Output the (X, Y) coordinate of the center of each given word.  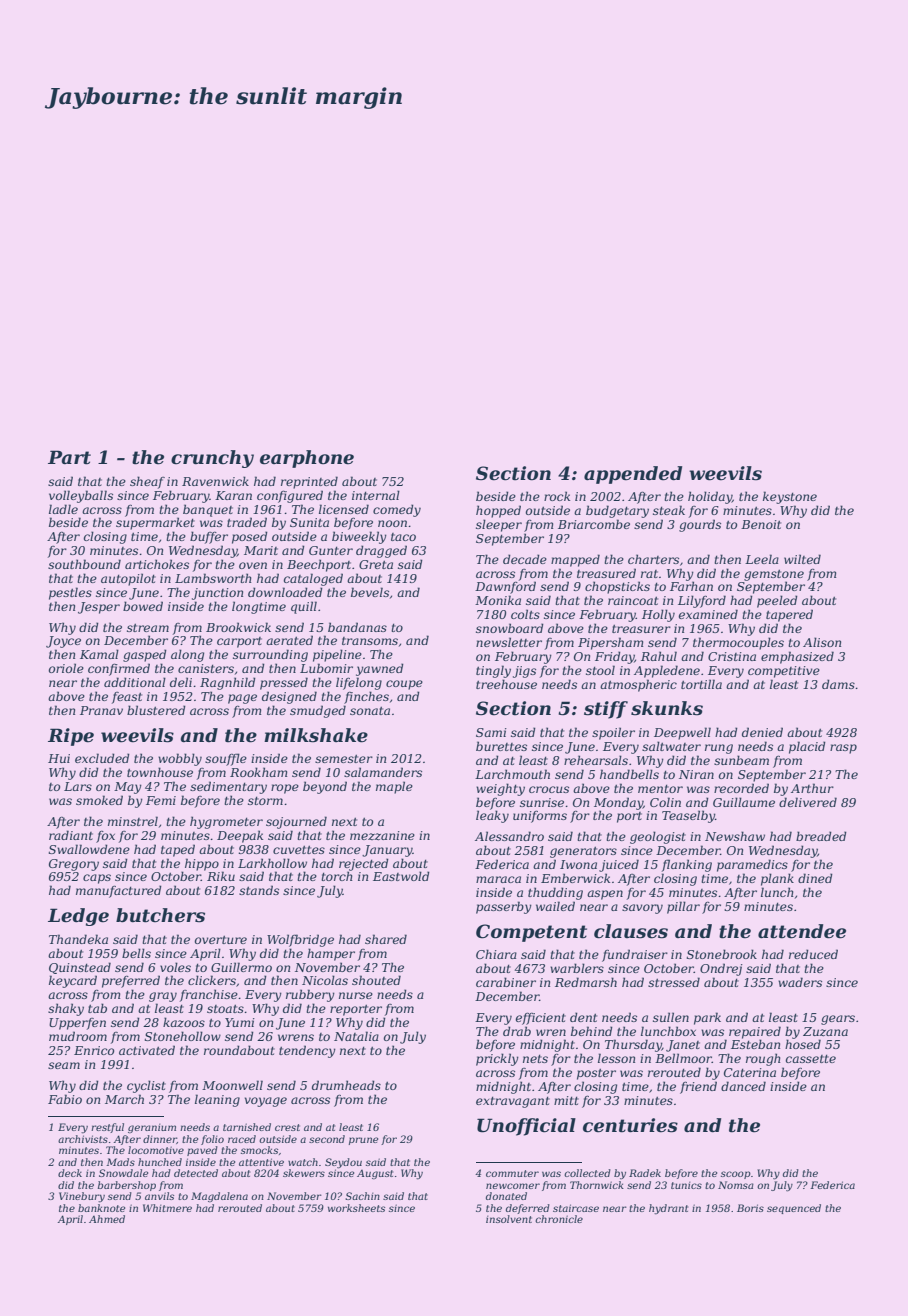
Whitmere (167, 1208)
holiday (710, 497)
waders (800, 982)
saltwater (671, 746)
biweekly (359, 537)
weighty (500, 789)
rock (557, 496)
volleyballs (81, 496)
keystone (790, 497)
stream (148, 628)
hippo (202, 864)
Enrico (94, 1050)
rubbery (310, 995)
